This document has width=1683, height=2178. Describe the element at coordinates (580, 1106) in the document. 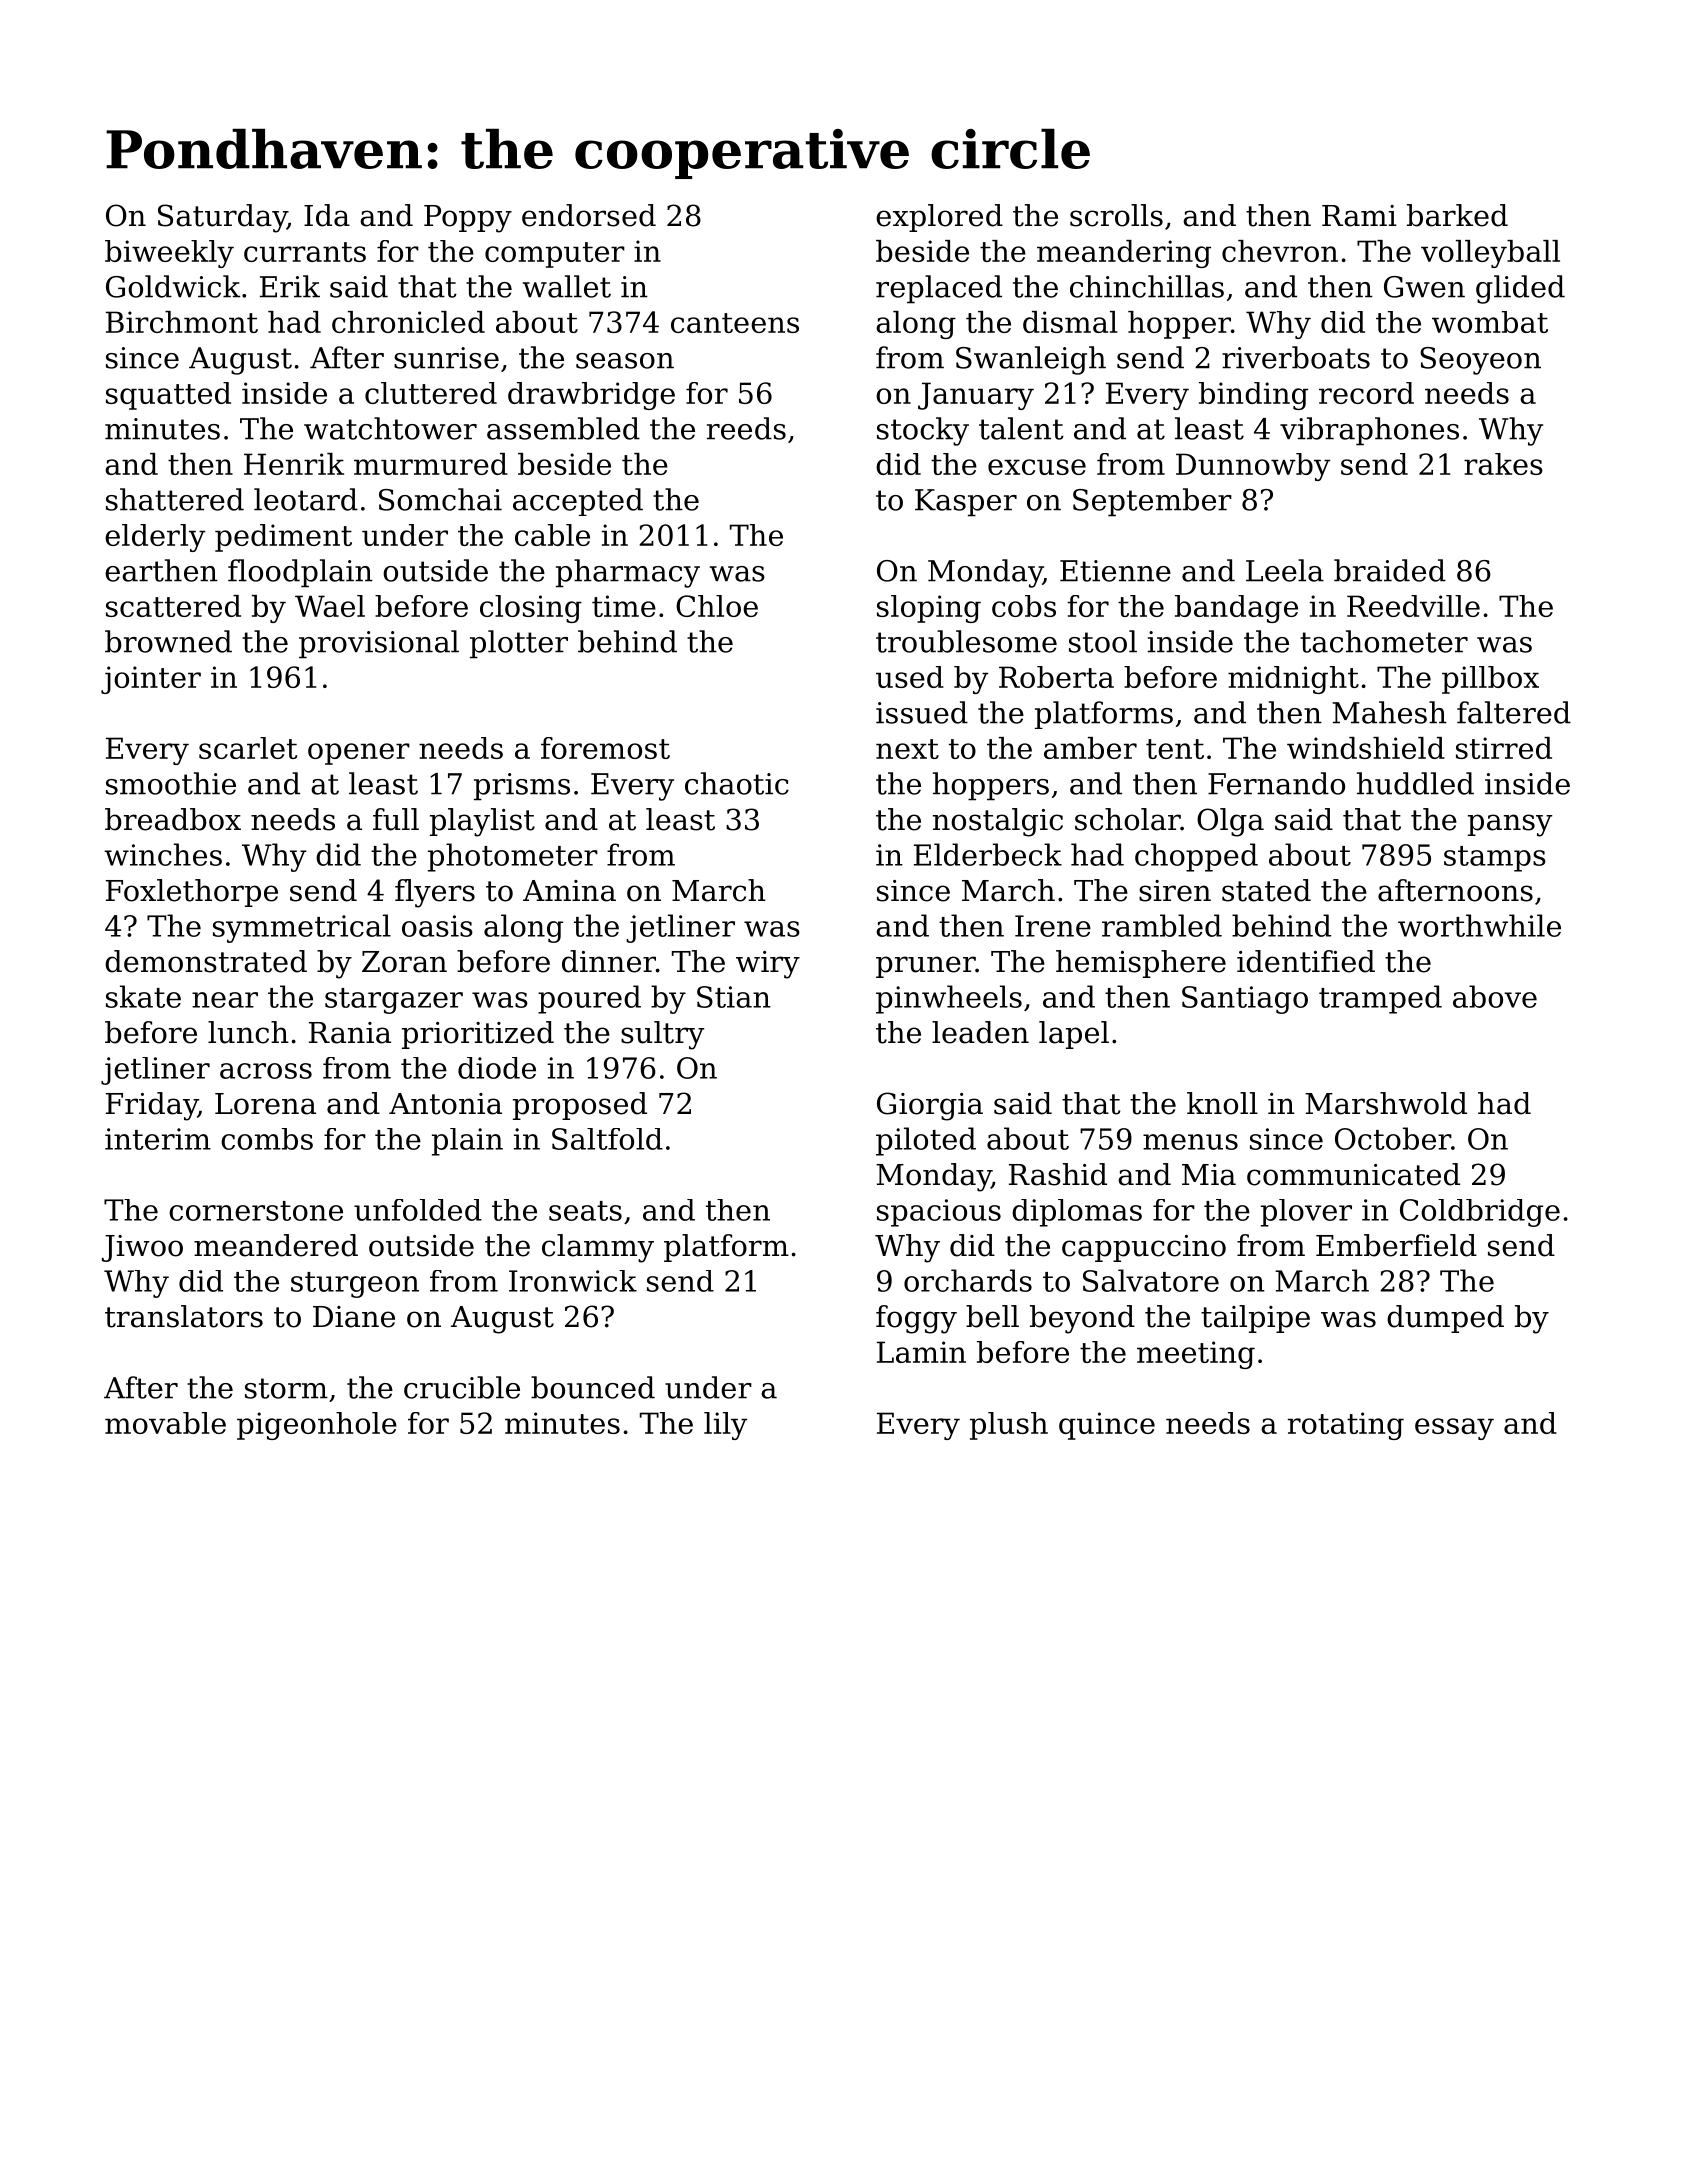

I see `proposed` at that location.
